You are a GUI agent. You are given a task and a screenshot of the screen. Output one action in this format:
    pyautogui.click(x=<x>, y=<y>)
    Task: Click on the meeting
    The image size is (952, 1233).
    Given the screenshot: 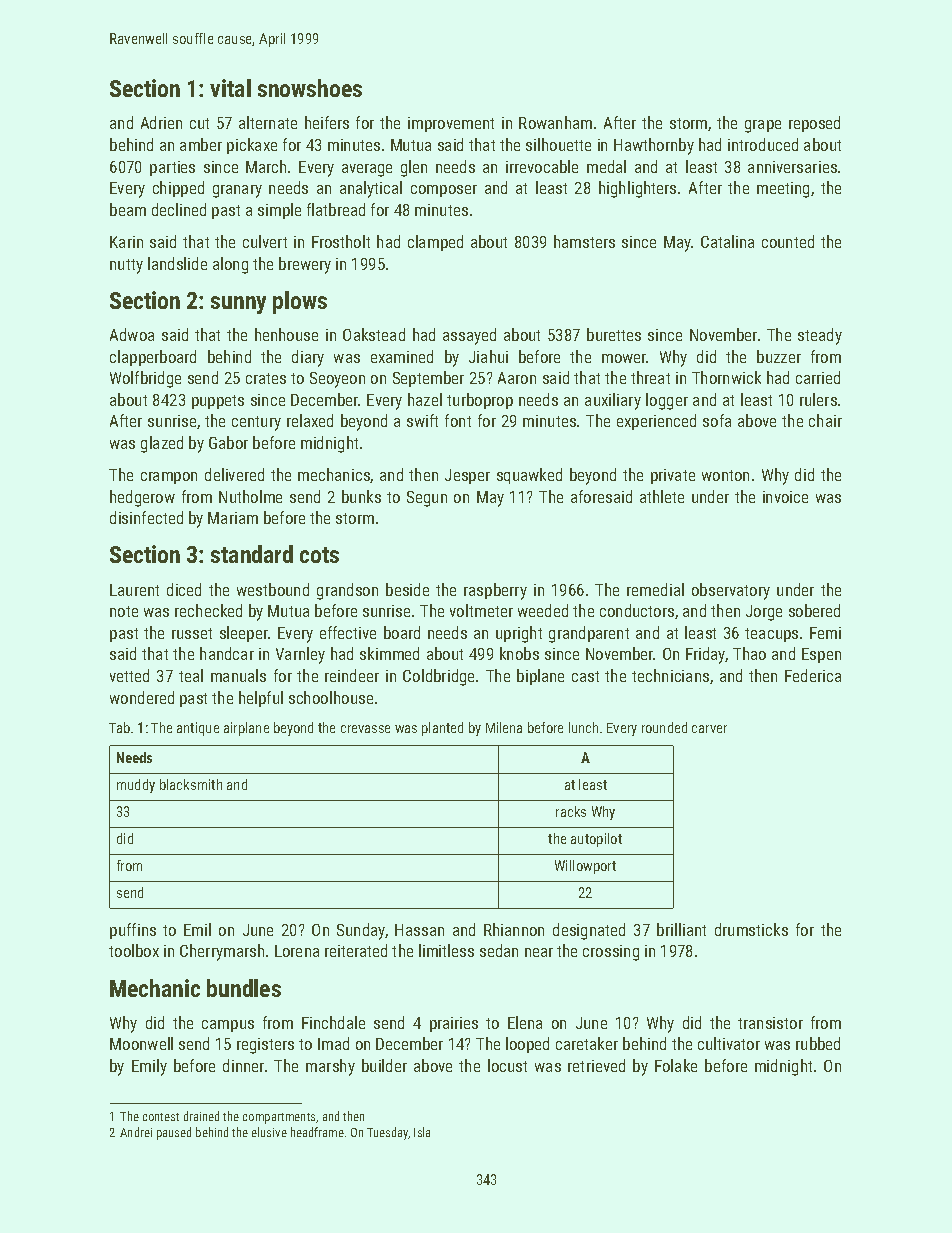 What is the action you would take?
    pyautogui.click(x=783, y=190)
